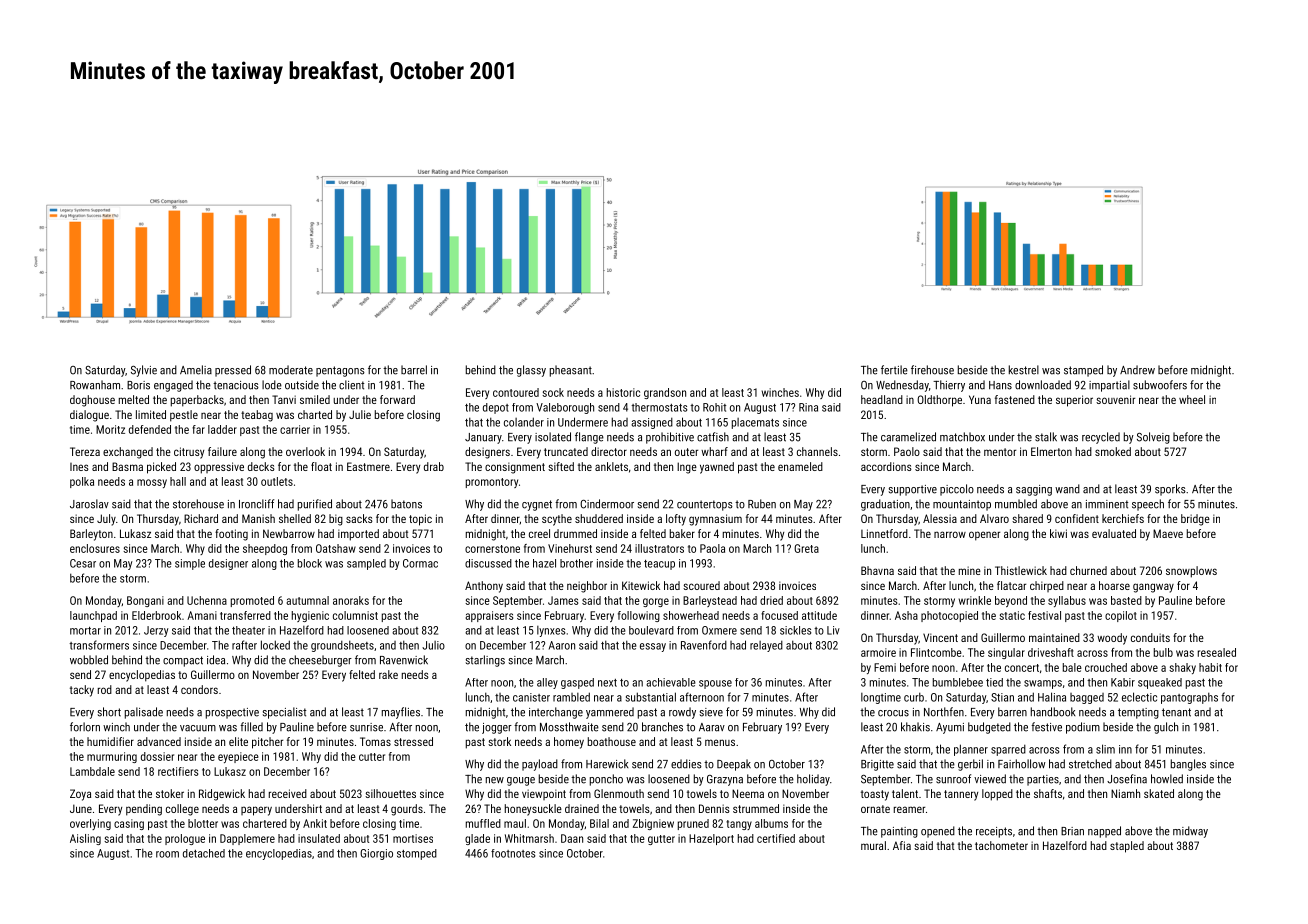 This screenshot has width=1308, height=924. Describe the element at coordinates (233, 371) in the screenshot. I see `pressed` at that location.
